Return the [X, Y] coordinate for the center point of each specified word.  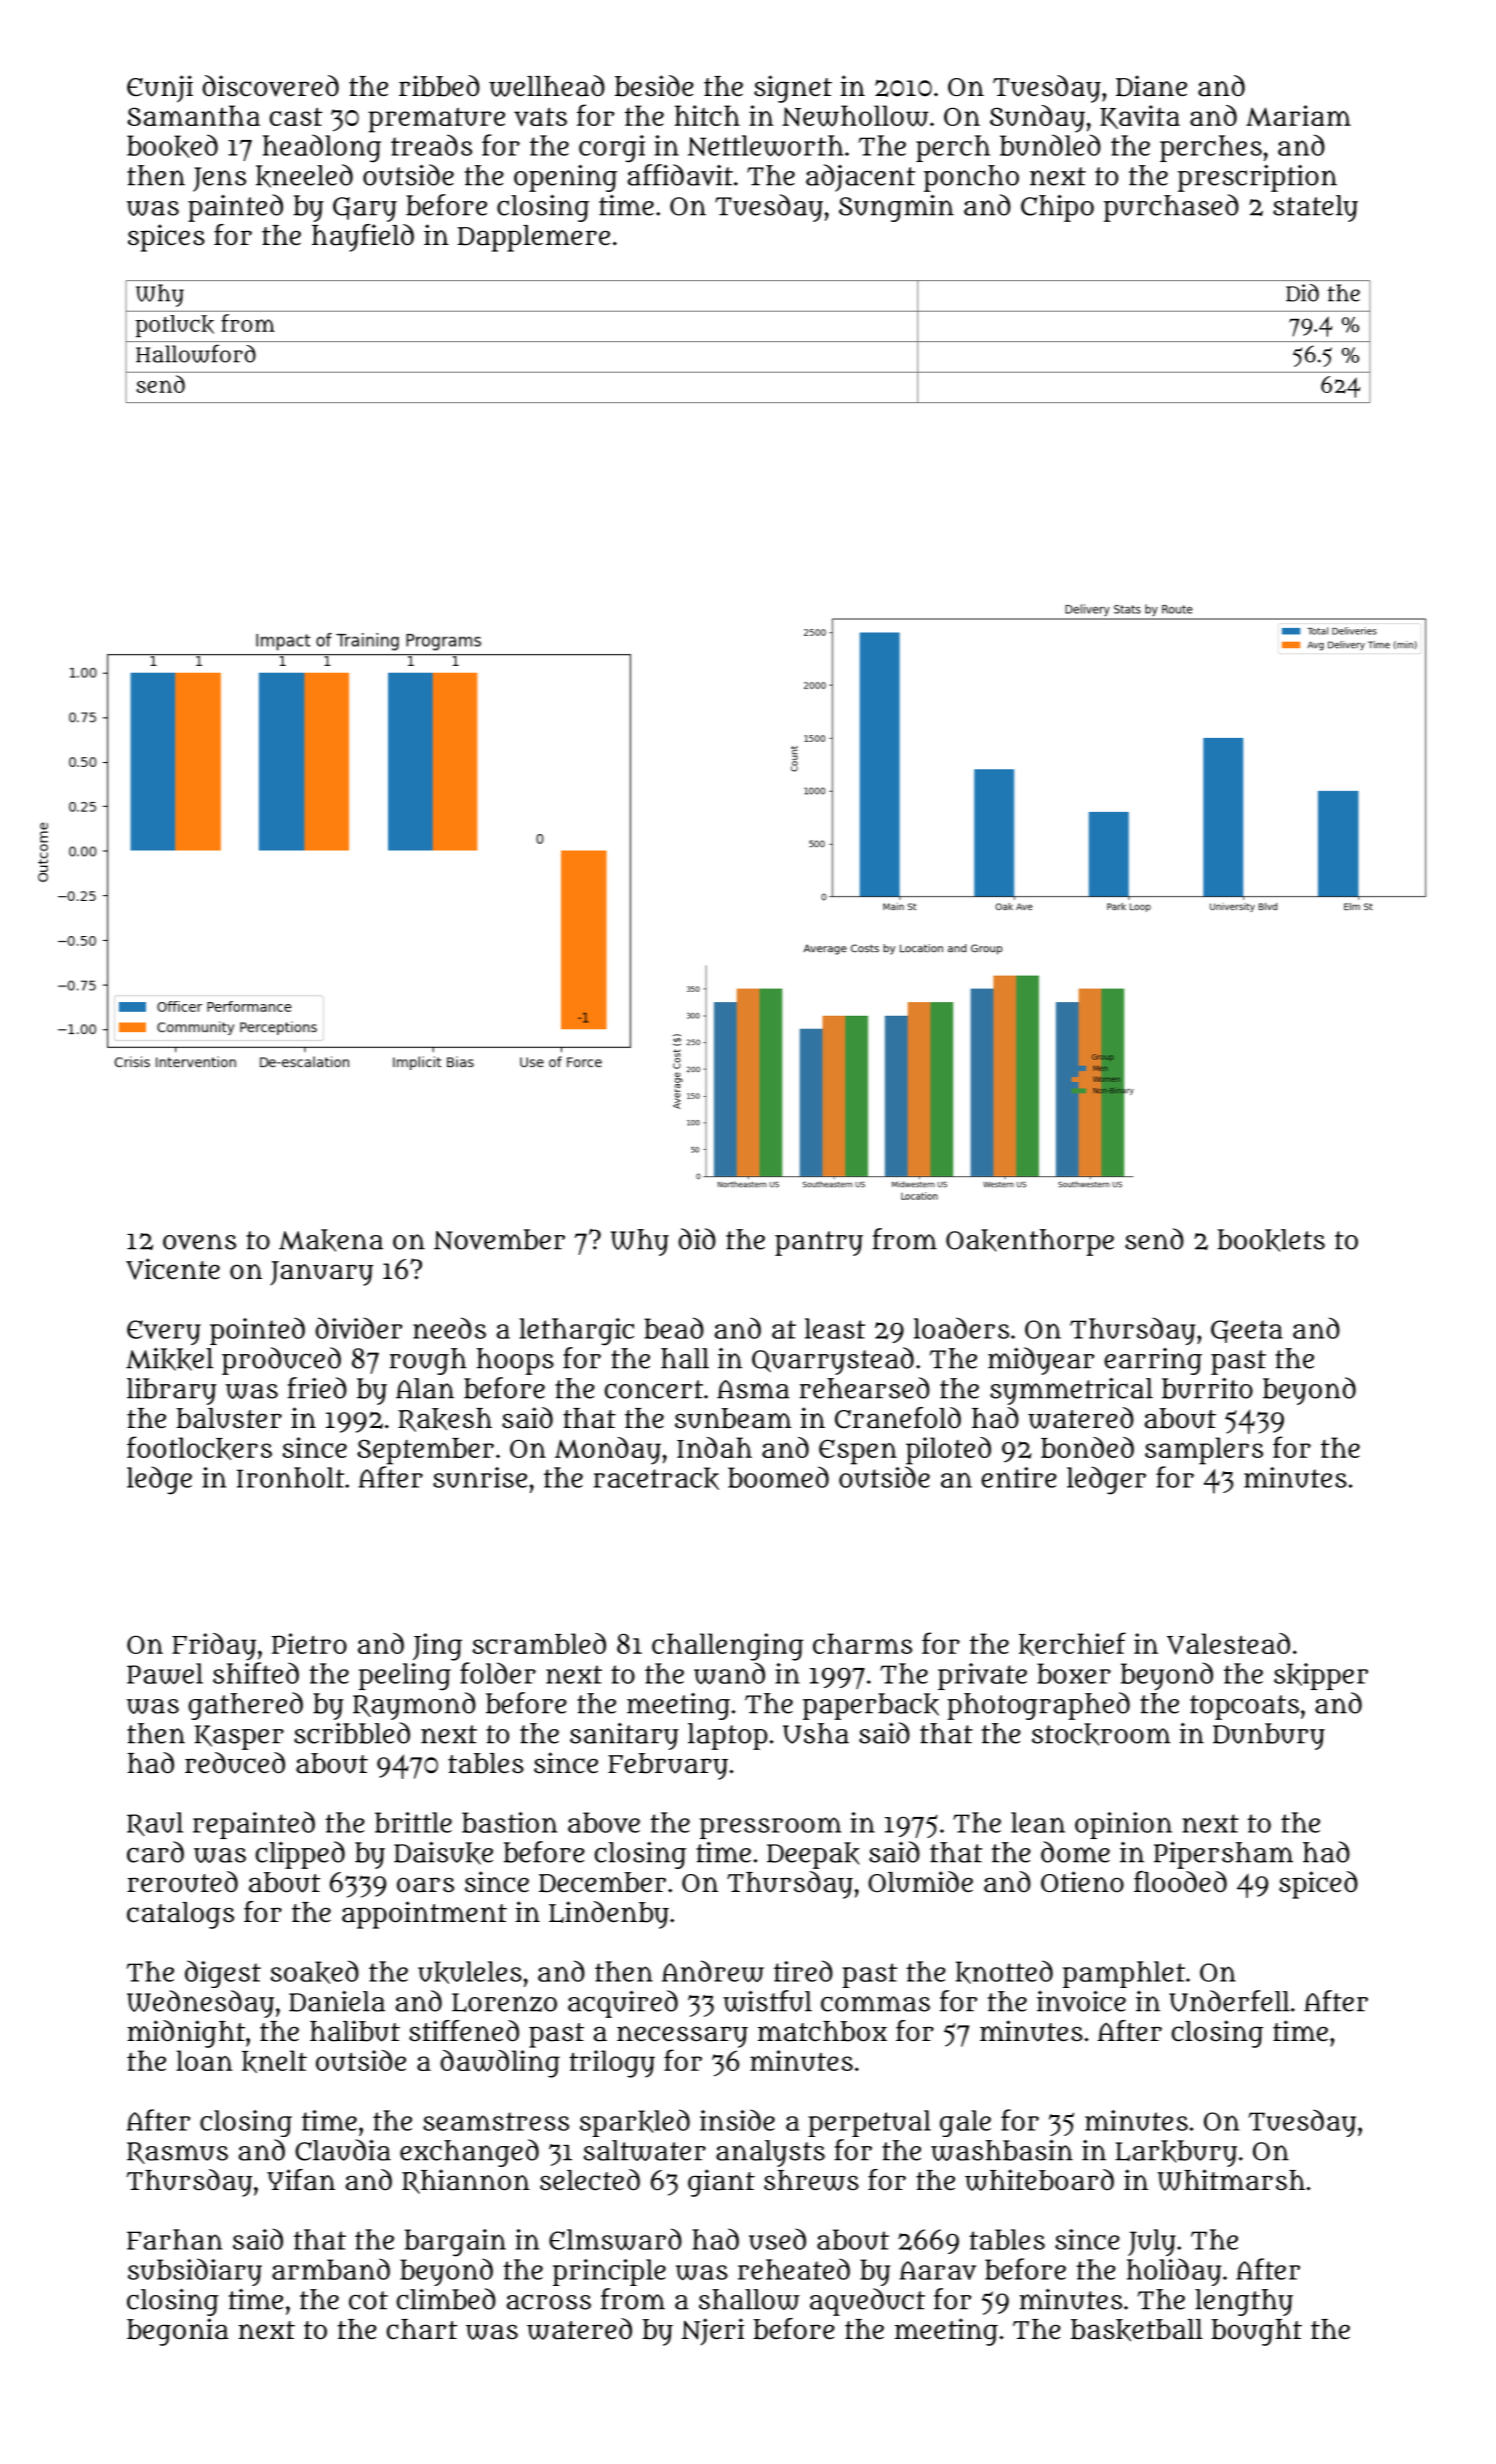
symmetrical [1071, 1391]
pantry [819, 1243]
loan [204, 2060]
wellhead [547, 86]
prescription [1257, 178]
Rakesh [445, 1420]
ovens [199, 1242]
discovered [270, 86]
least [835, 1328]
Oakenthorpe [1030, 1242]
